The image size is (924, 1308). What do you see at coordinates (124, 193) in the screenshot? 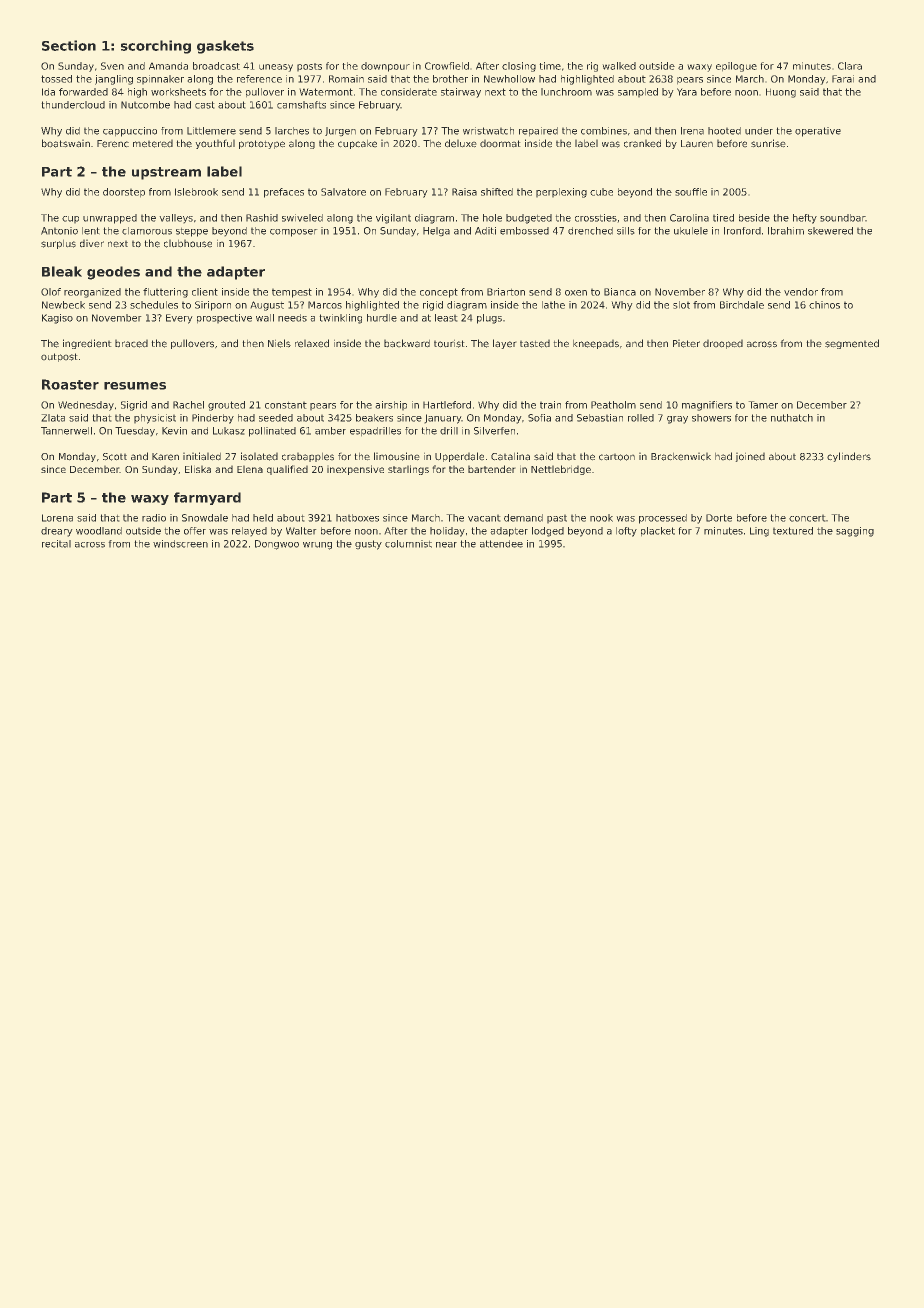
I see `doorstep` at bounding box center [124, 193].
